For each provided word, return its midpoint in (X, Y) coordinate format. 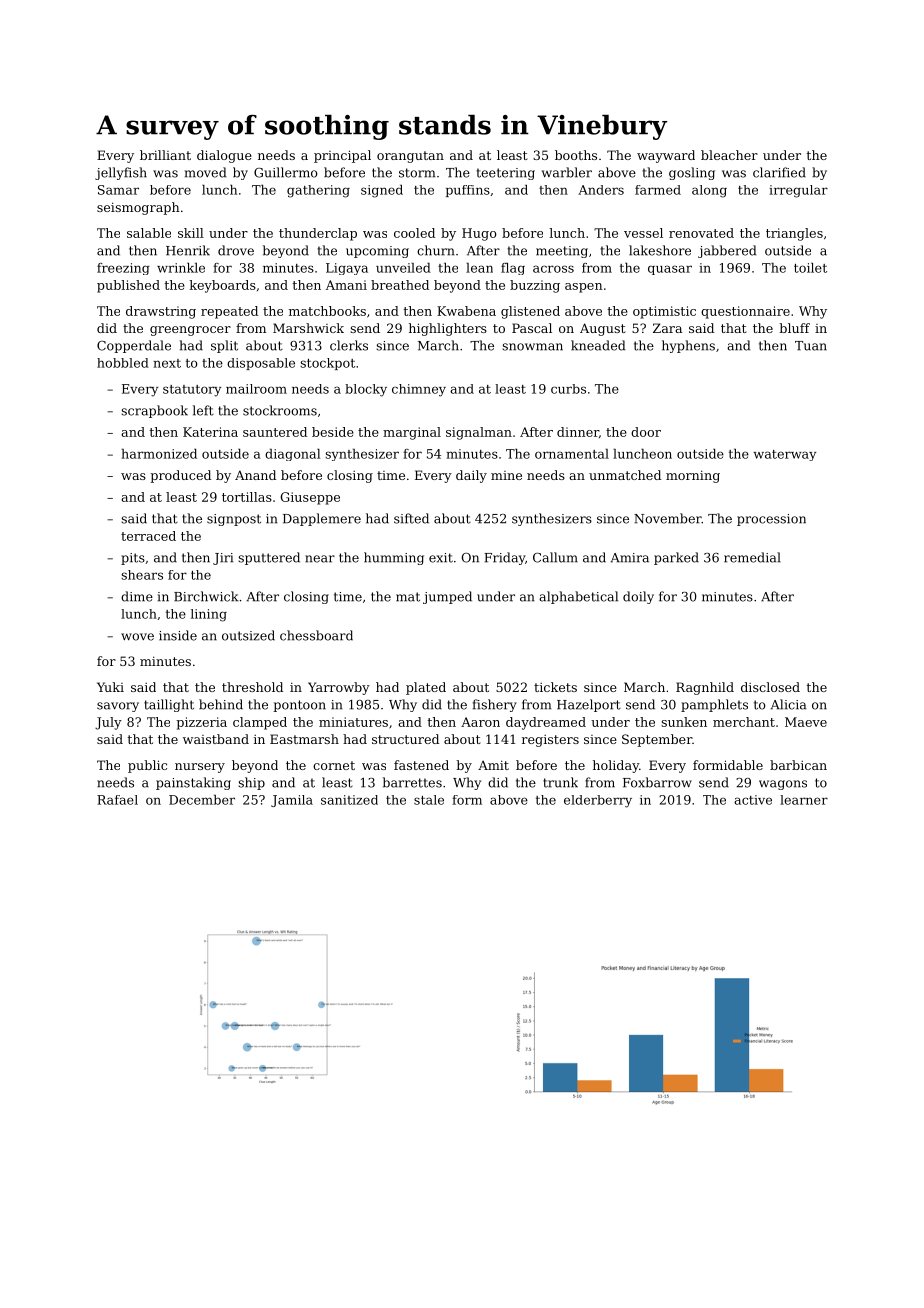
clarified (779, 172)
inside (178, 635)
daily (471, 476)
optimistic (664, 312)
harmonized (159, 454)
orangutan (410, 157)
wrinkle (181, 268)
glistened (530, 312)
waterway (784, 455)
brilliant (165, 155)
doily (638, 597)
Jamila (292, 801)
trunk (560, 782)
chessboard (316, 635)
